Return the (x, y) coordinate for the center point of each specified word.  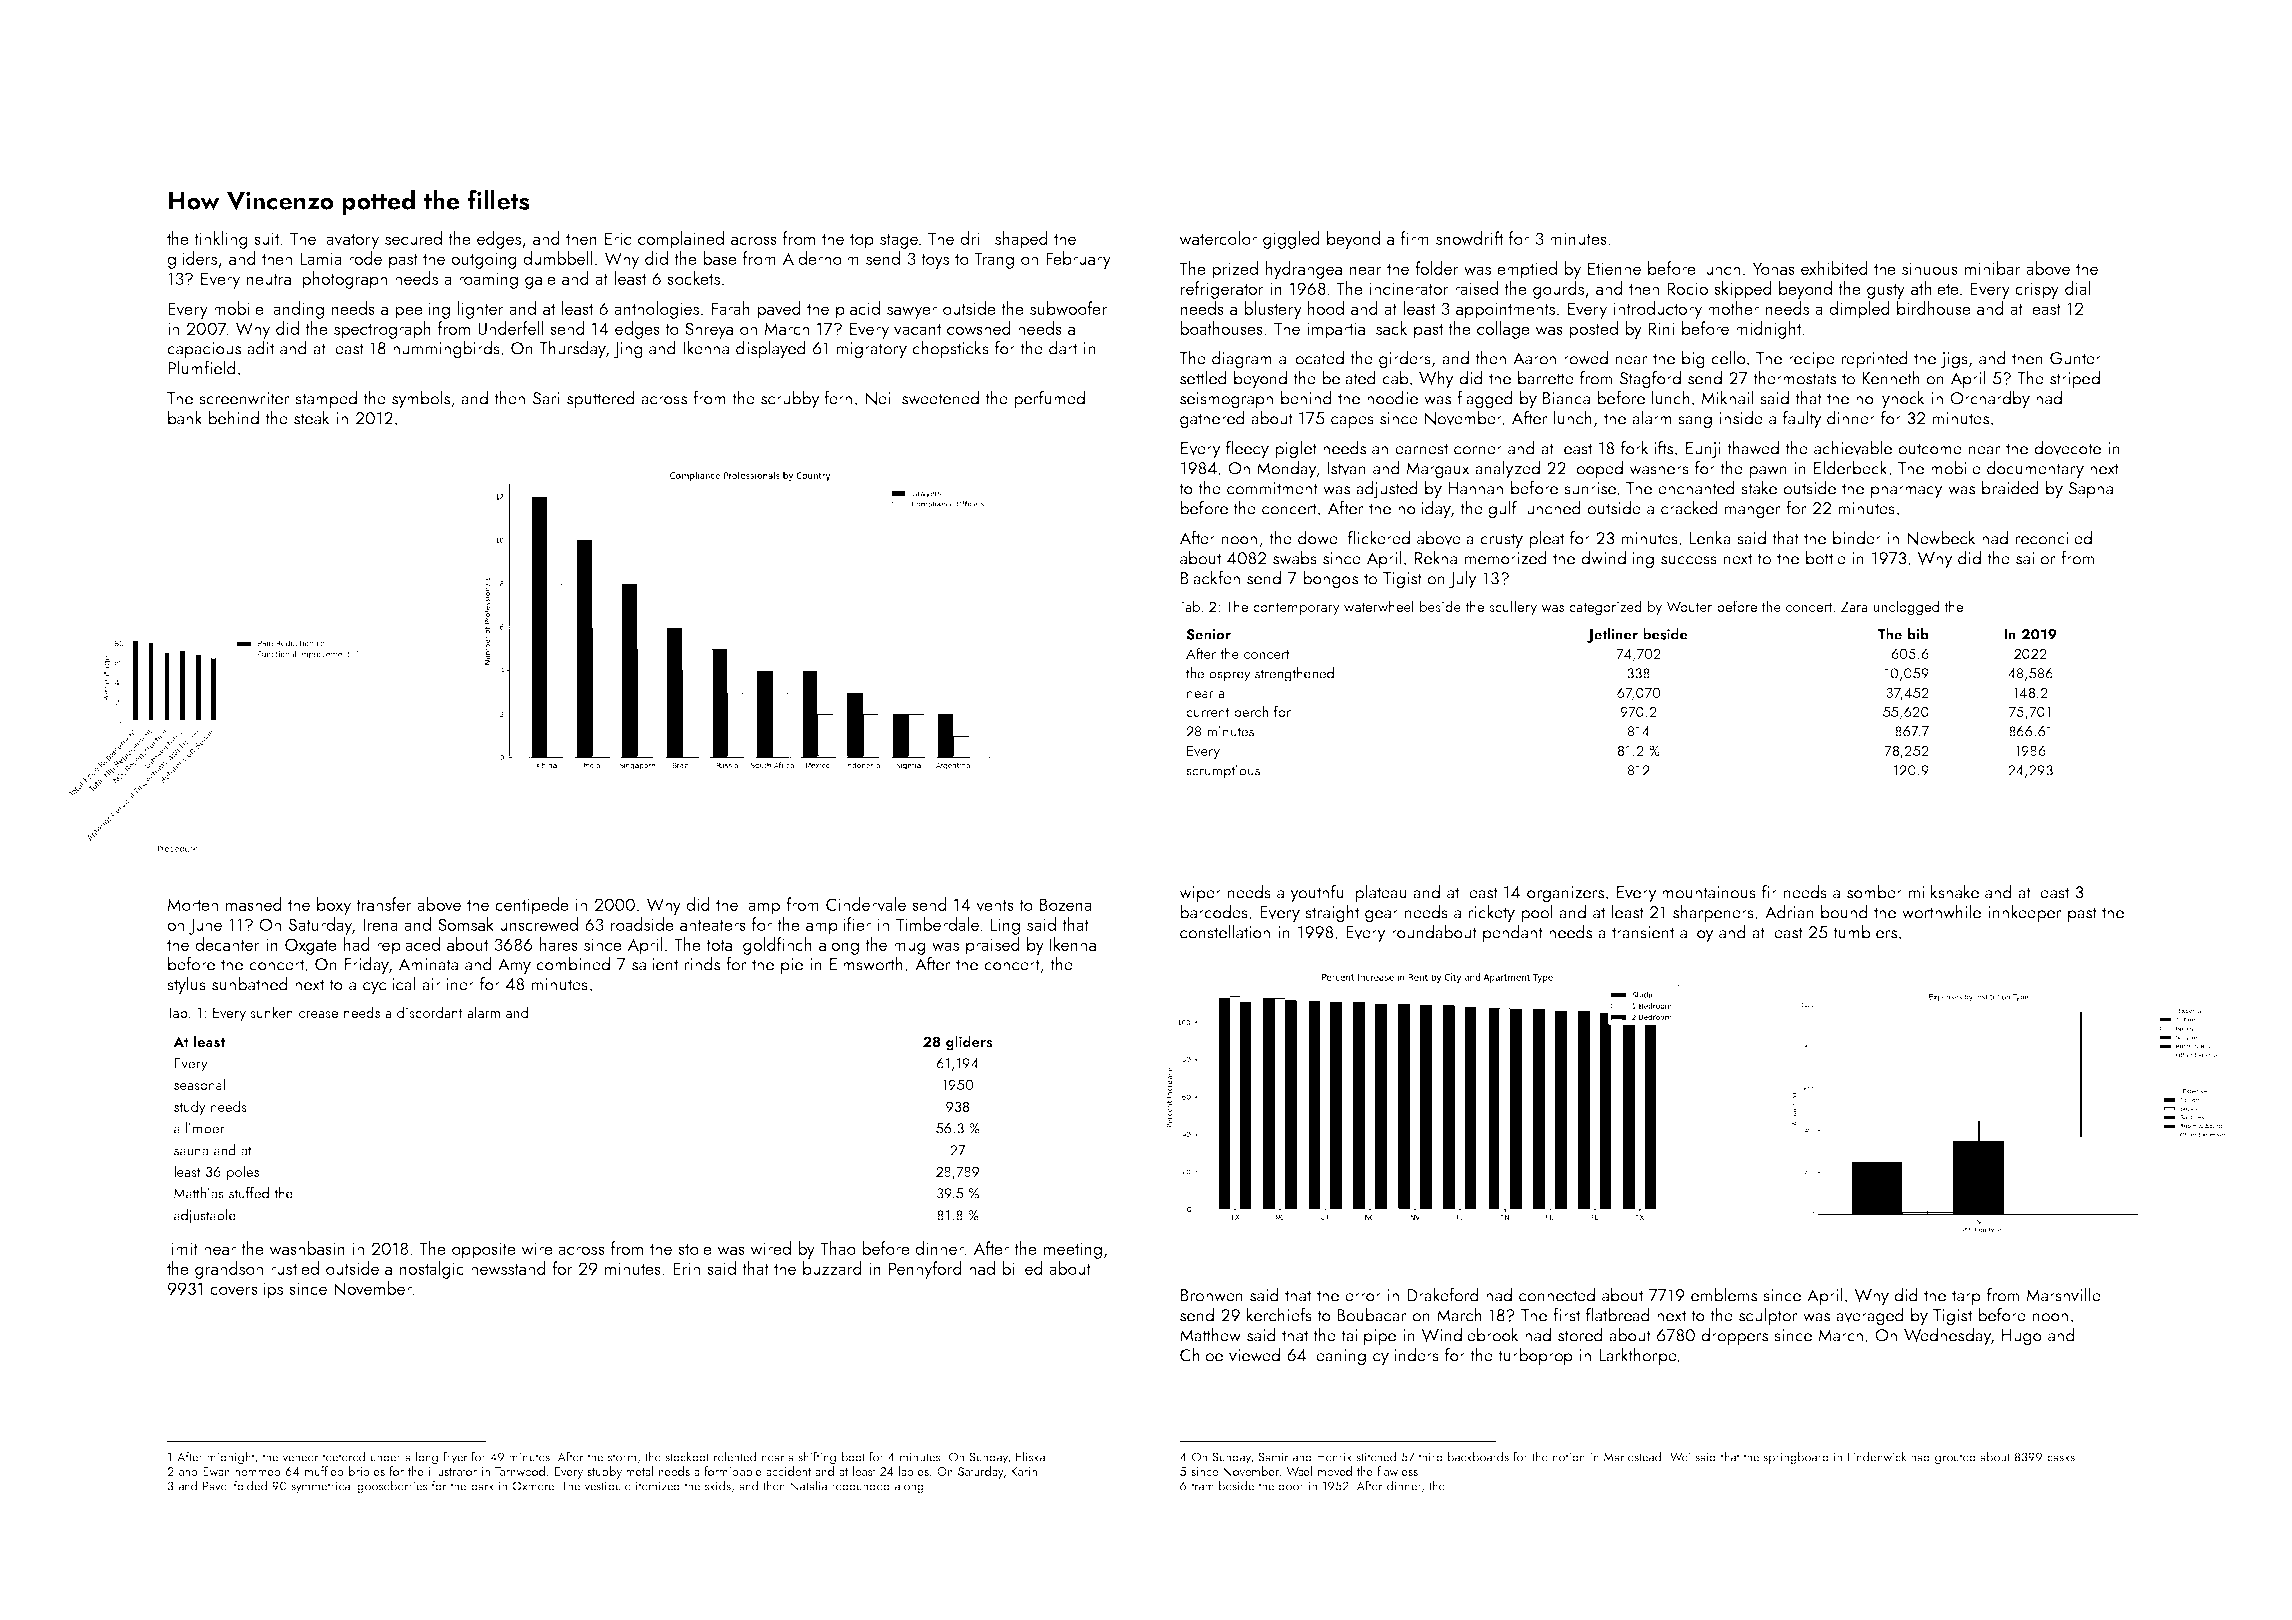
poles (243, 1172)
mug (910, 948)
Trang (994, 260)
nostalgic (432, 1270)
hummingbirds (446, 349)
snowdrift (1469, 238)
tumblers (1865, 931)
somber (1874, 891)
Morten (192, 904)
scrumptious (1223, 772)
